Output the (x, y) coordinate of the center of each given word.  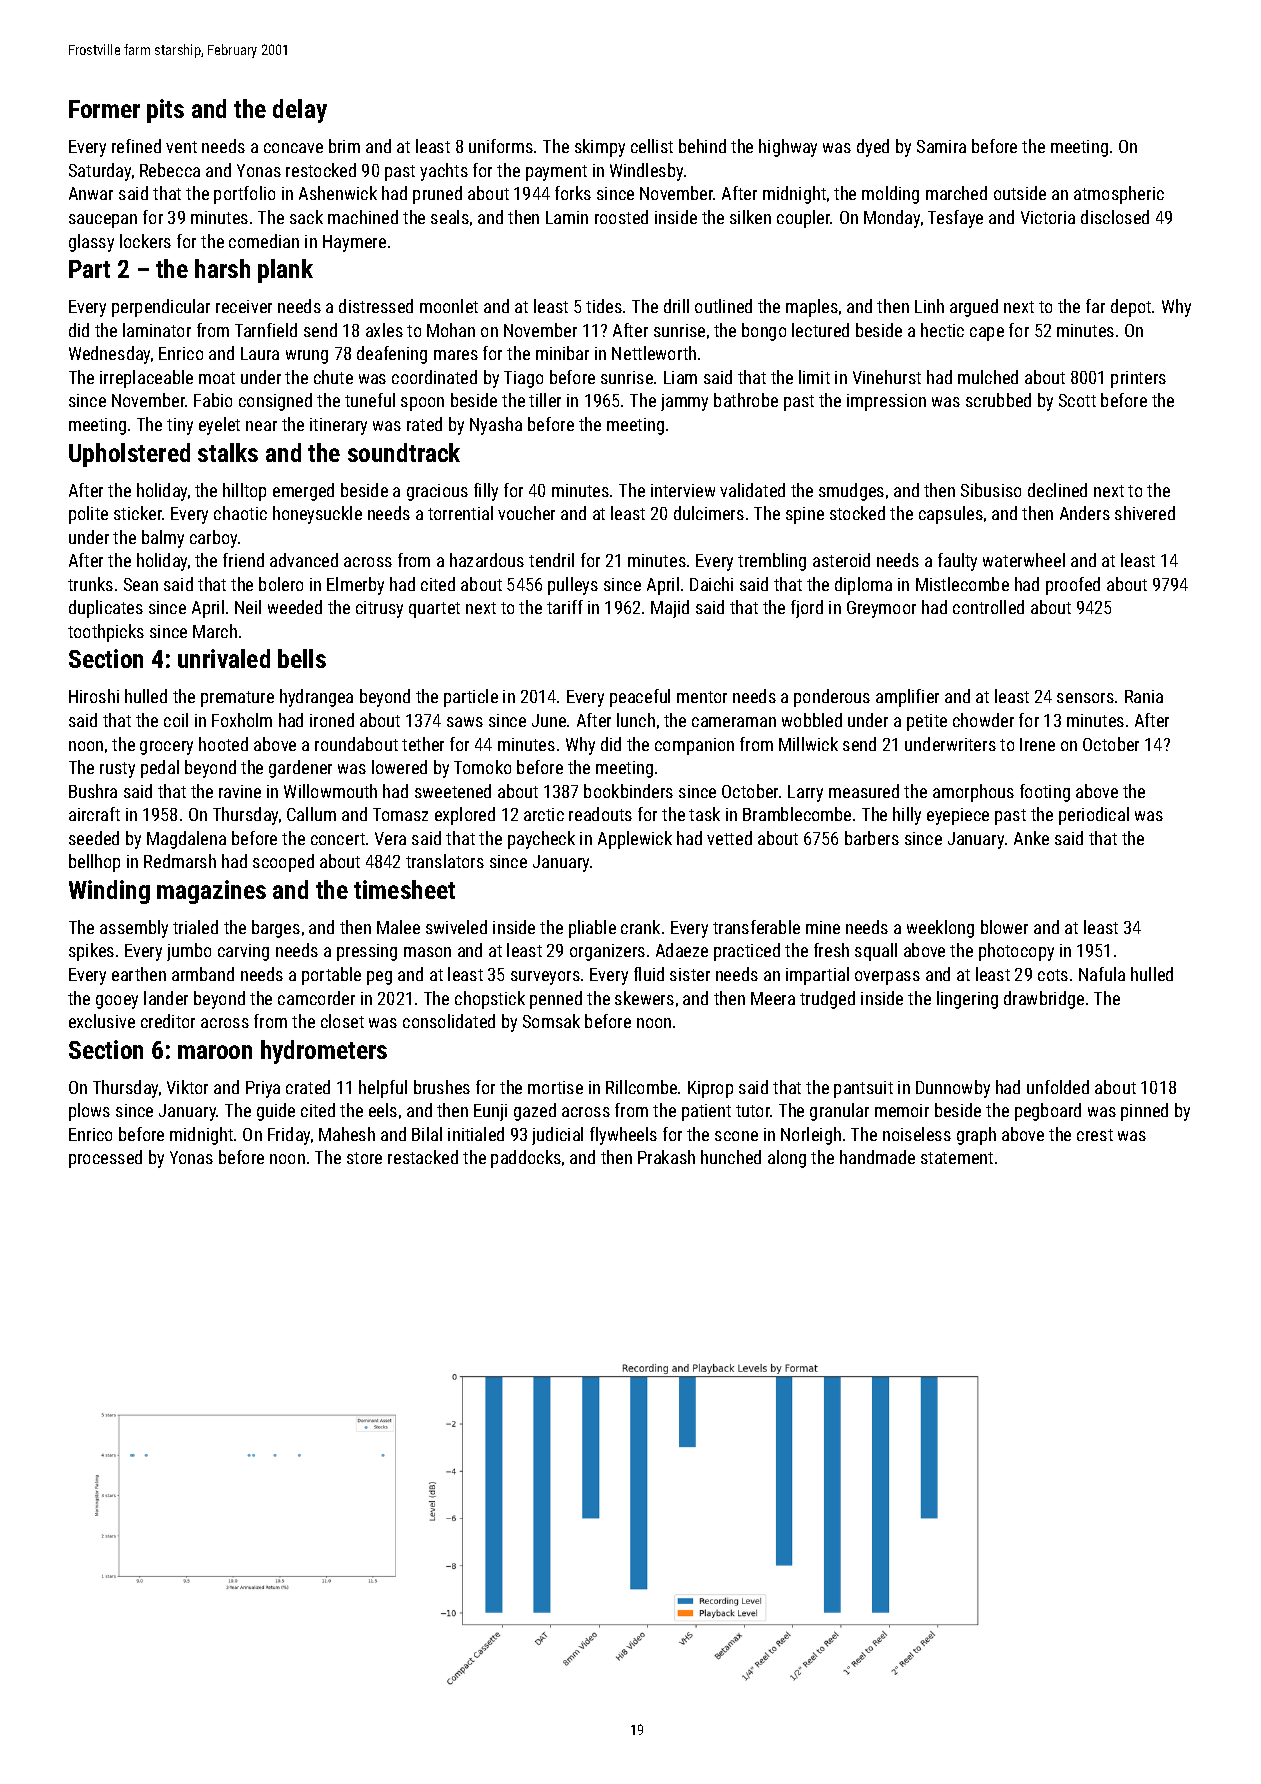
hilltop (244, 492)
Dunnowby (953, 1089)
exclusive (102, 1021)
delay (300, 111)
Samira (941, 146)
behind (702, 146)
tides (604, 306)
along (787, 1159)
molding (890, 195)
